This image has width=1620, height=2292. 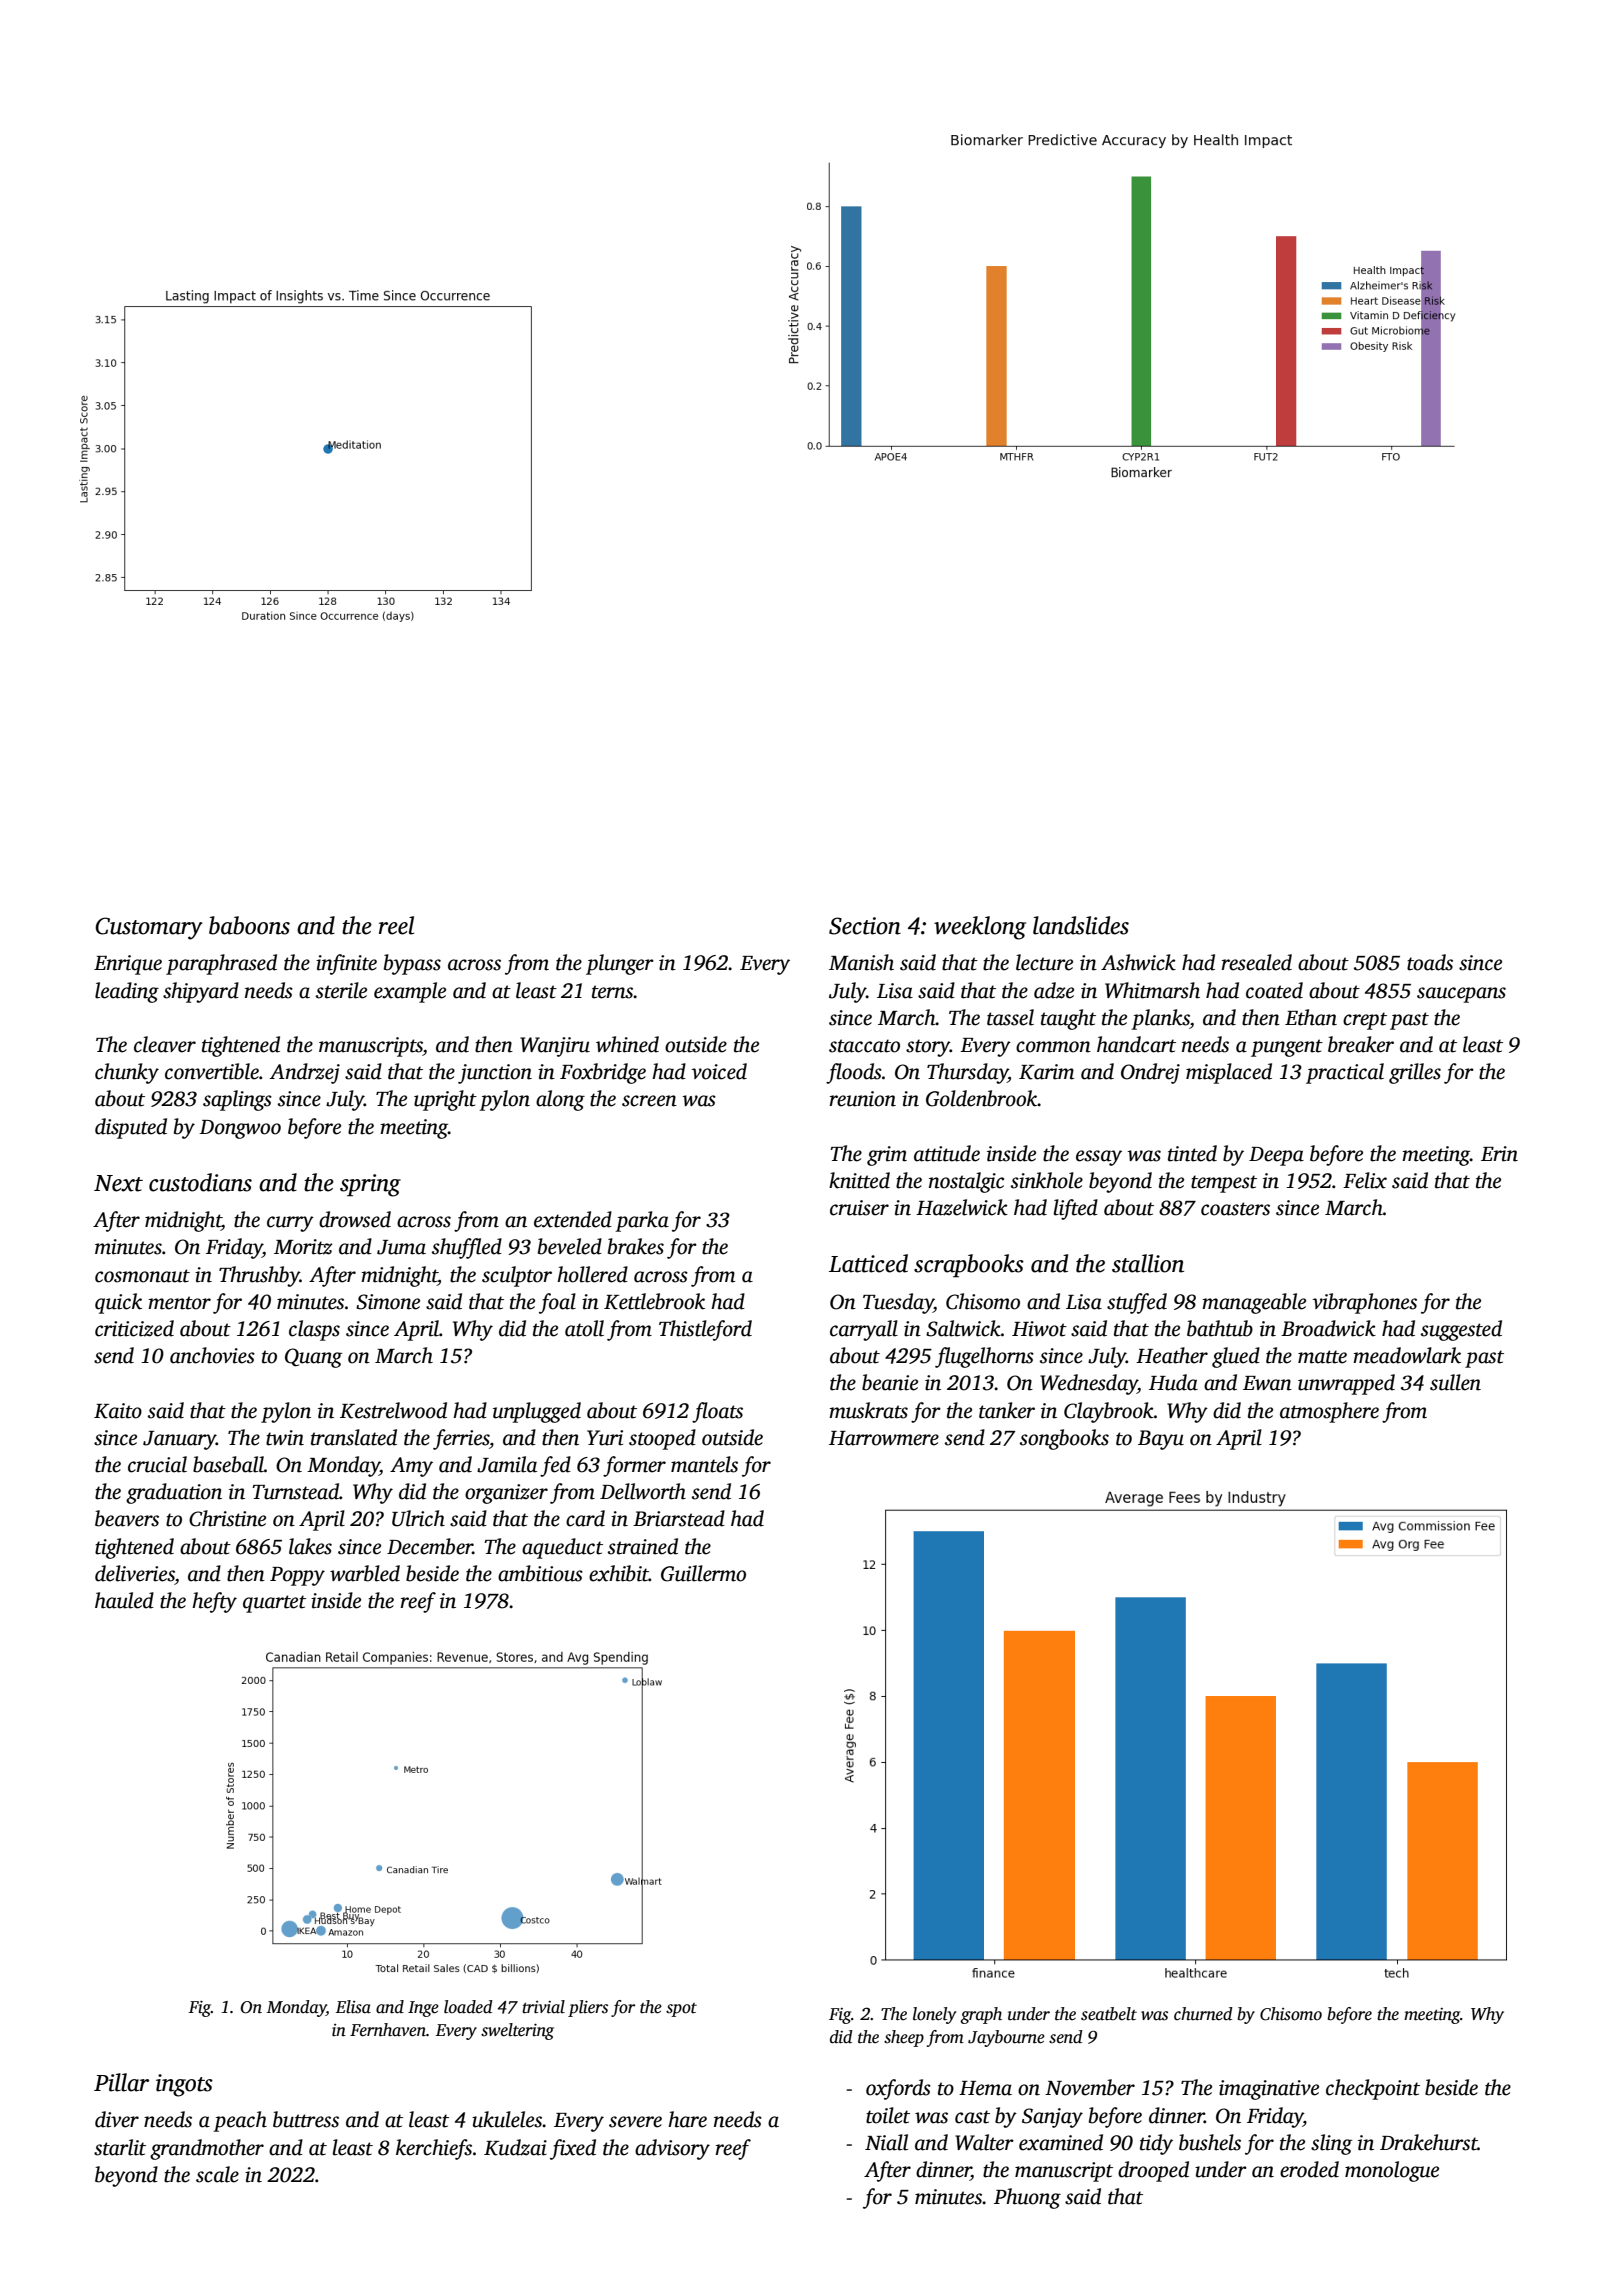 I want to click on Ethan, so click(x=1311, y=1017).
